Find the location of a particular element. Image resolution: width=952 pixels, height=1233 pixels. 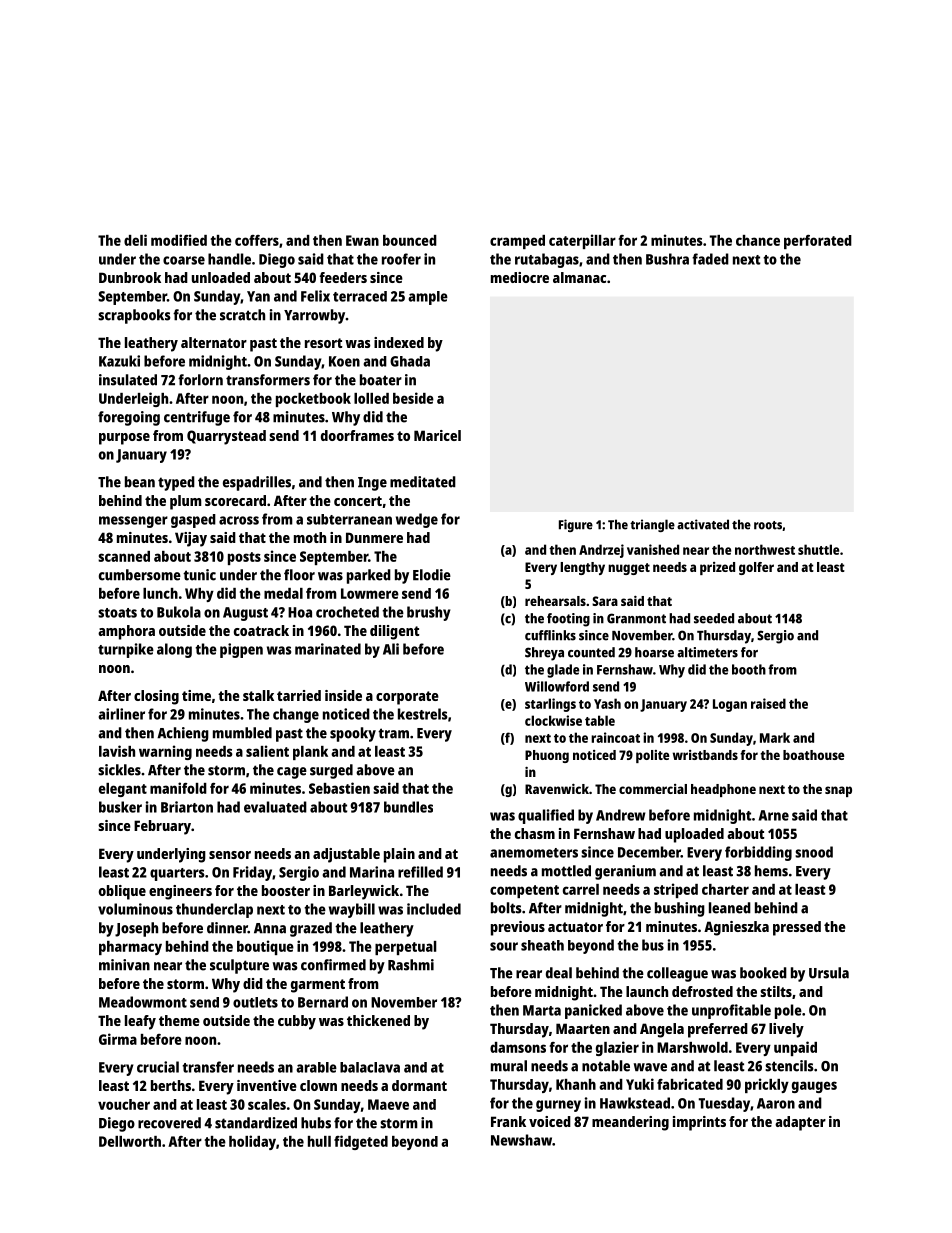

bushing is located at coordinates (680, 909).
